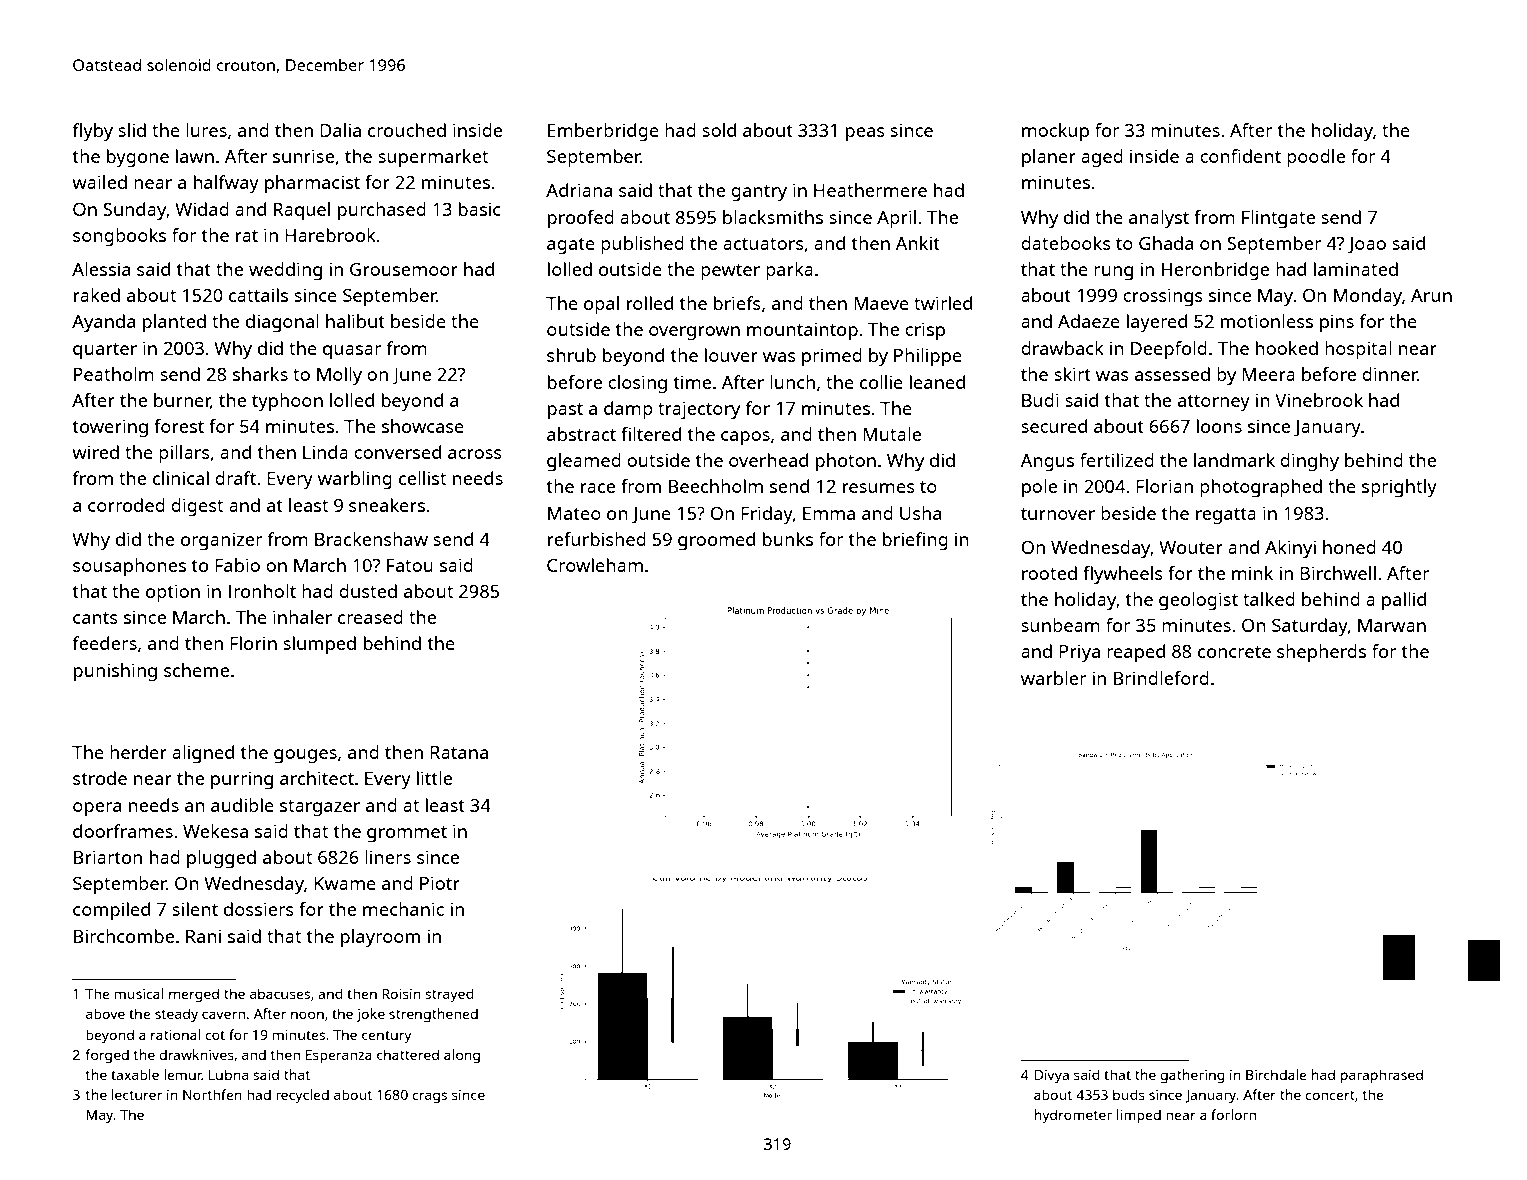 The width and height of the screenshot is (1527, 1180). Describe the element at coordinates (716, 486) in the screenshot. I see `Beechholm` at that location.
